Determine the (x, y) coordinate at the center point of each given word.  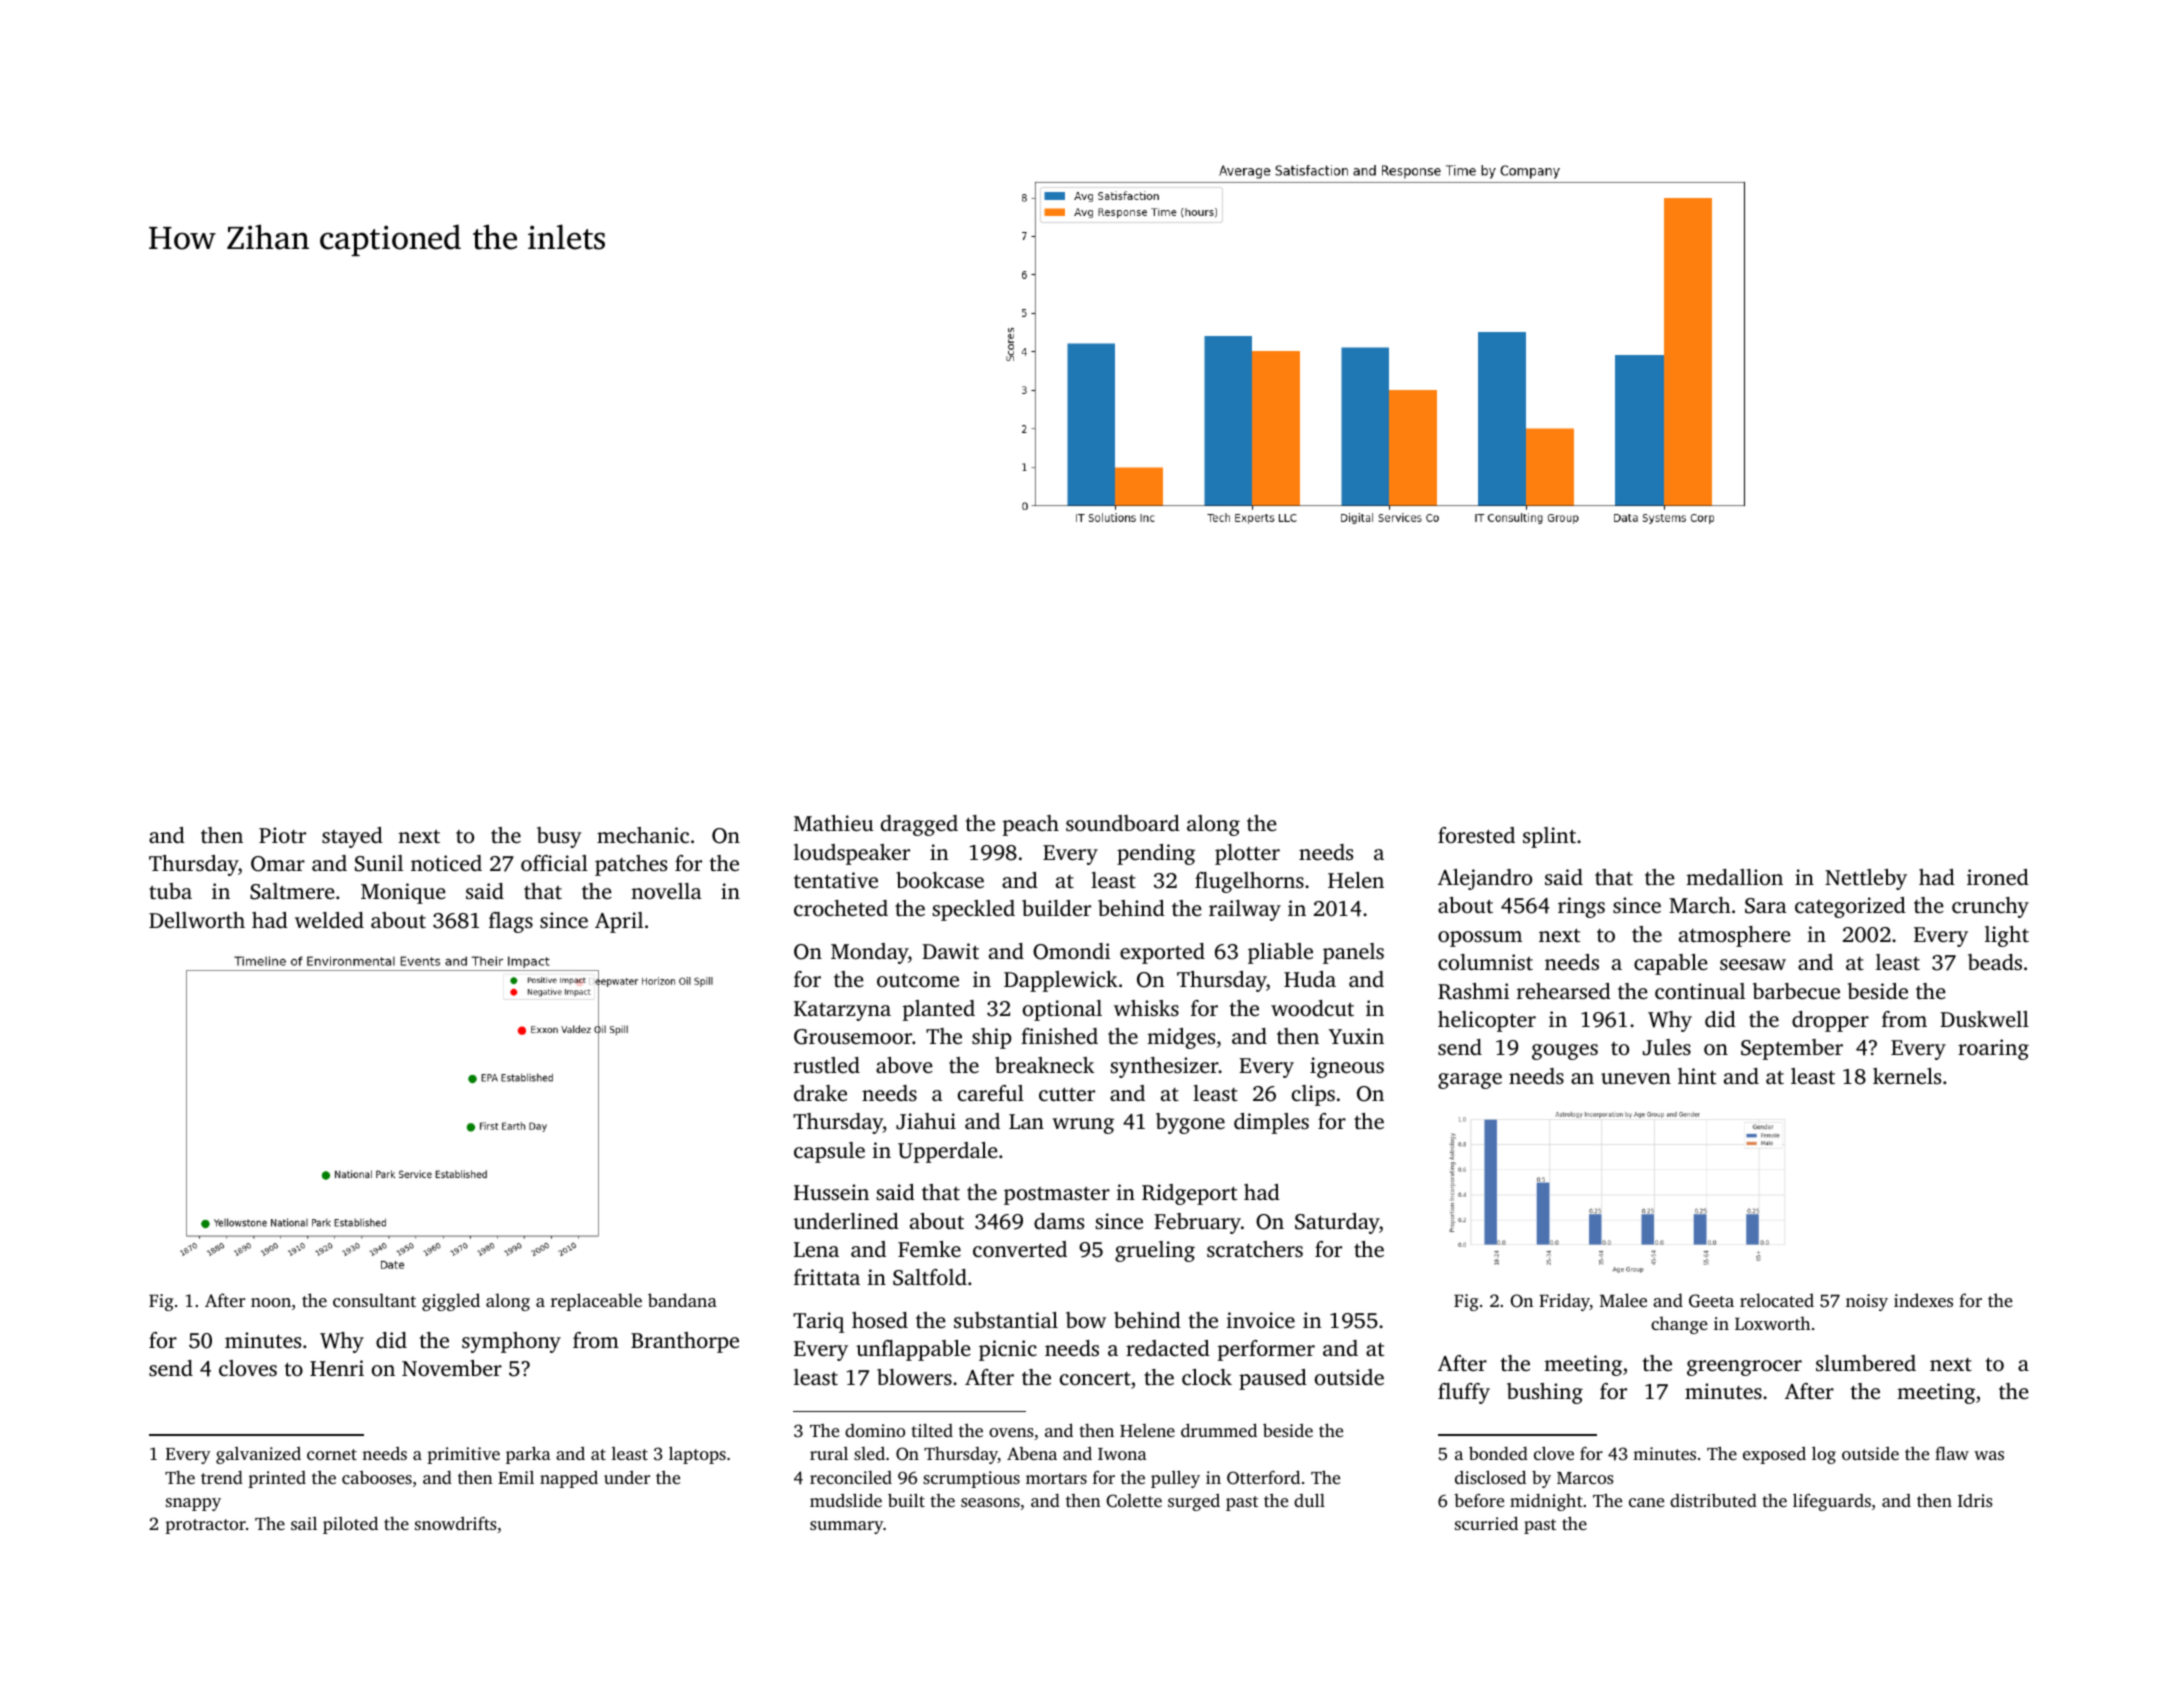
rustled (827, 1065)
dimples (1271, 1123)
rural (829, 1453)
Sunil (379, 863)
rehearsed (1564, 991)
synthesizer (1164, 1067)
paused (1273, 1379)
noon (271, 1302)
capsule (829, 1152)
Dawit (950, 951)
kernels (1907, 1076)
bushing (1545, 1393)
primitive (463, 1455)
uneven (1636, 1078)
